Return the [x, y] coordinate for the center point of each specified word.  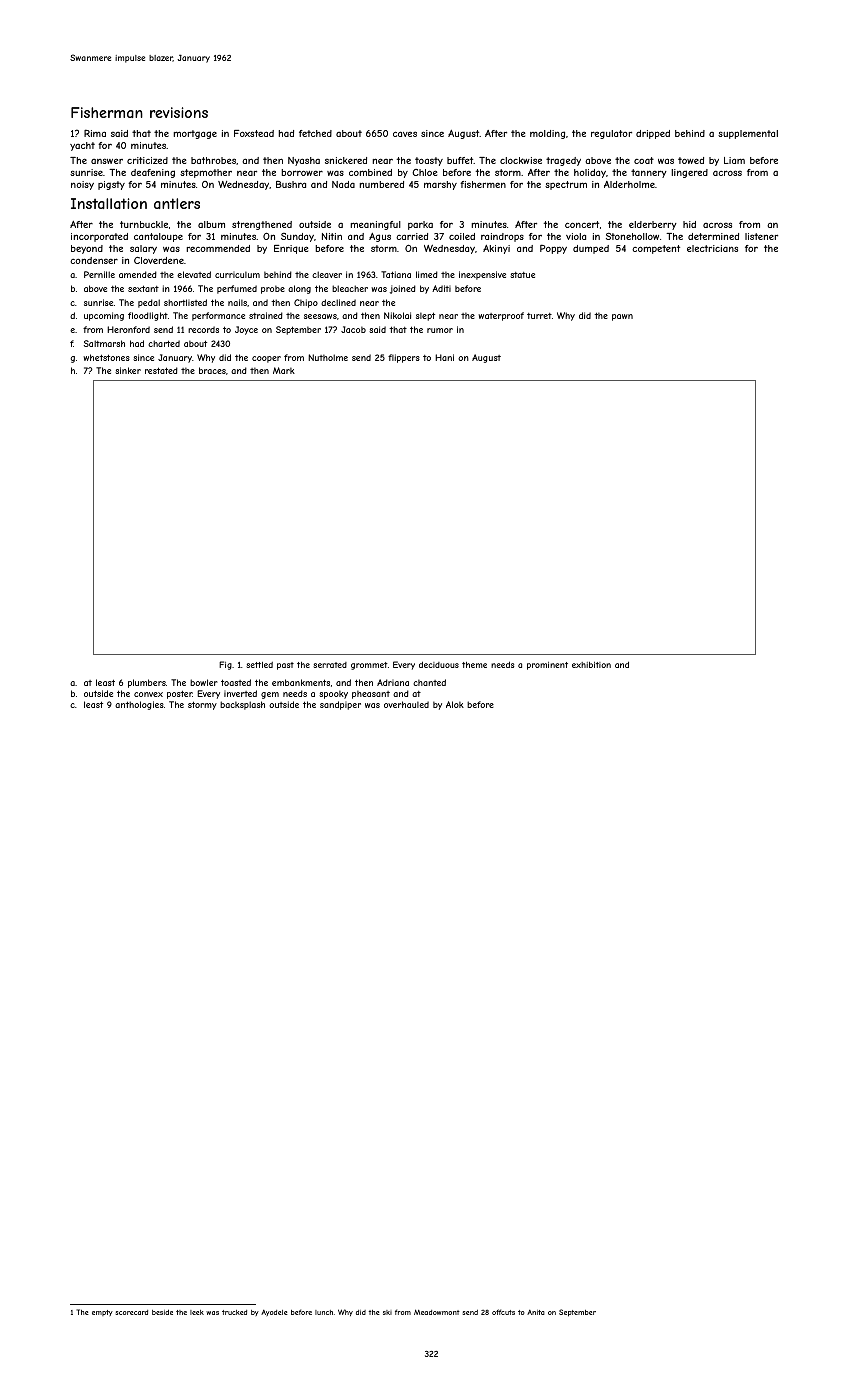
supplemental [748, 134]
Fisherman [107, 112]
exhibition [591, 665]
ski [387, 1312]
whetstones [106, 357]
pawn [622, 317]
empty [102, 1313]
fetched [315, 133]
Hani [444, 357]
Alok [455, 704]
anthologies [139, 705]
